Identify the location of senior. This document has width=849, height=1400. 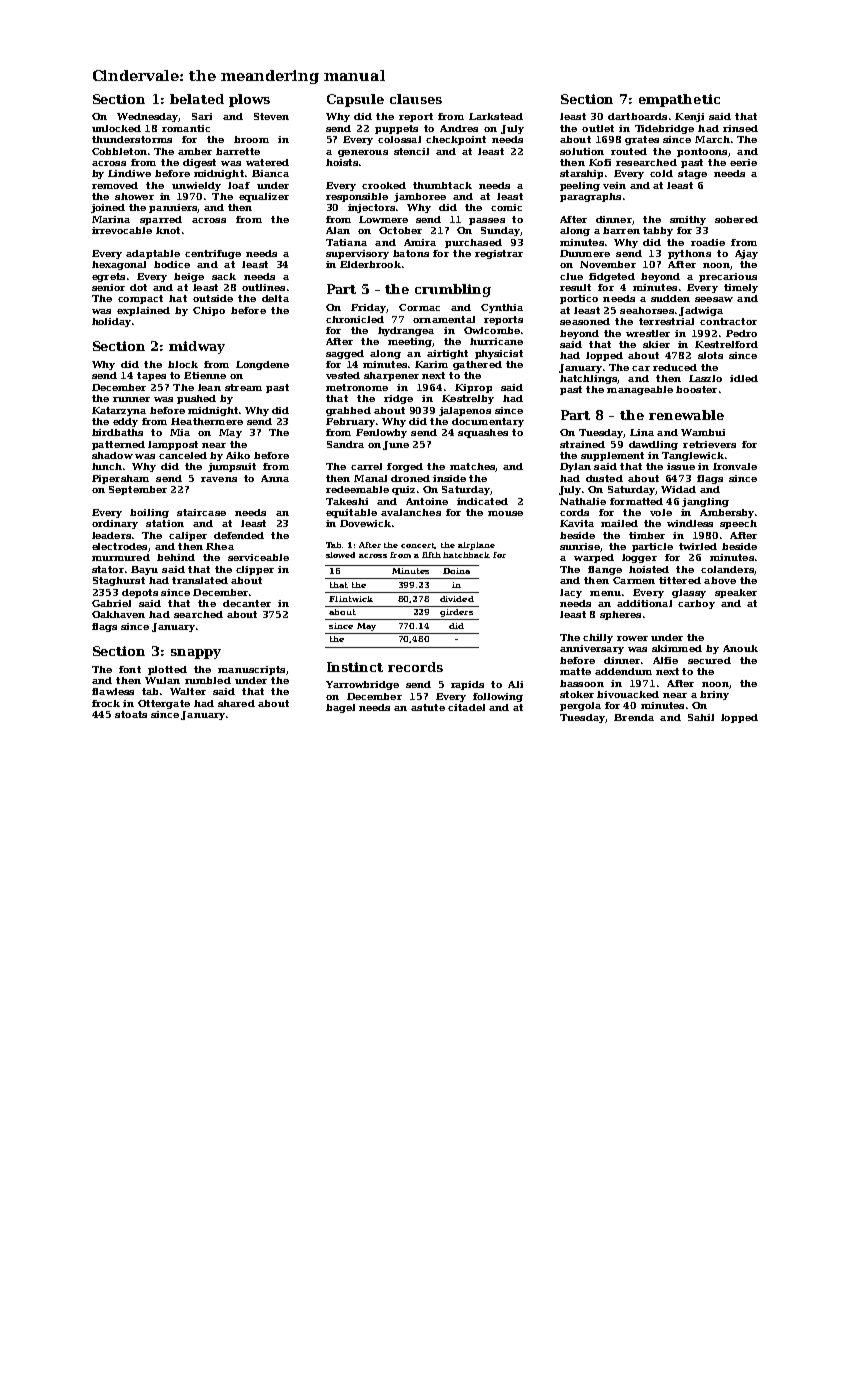
(108, 287).
